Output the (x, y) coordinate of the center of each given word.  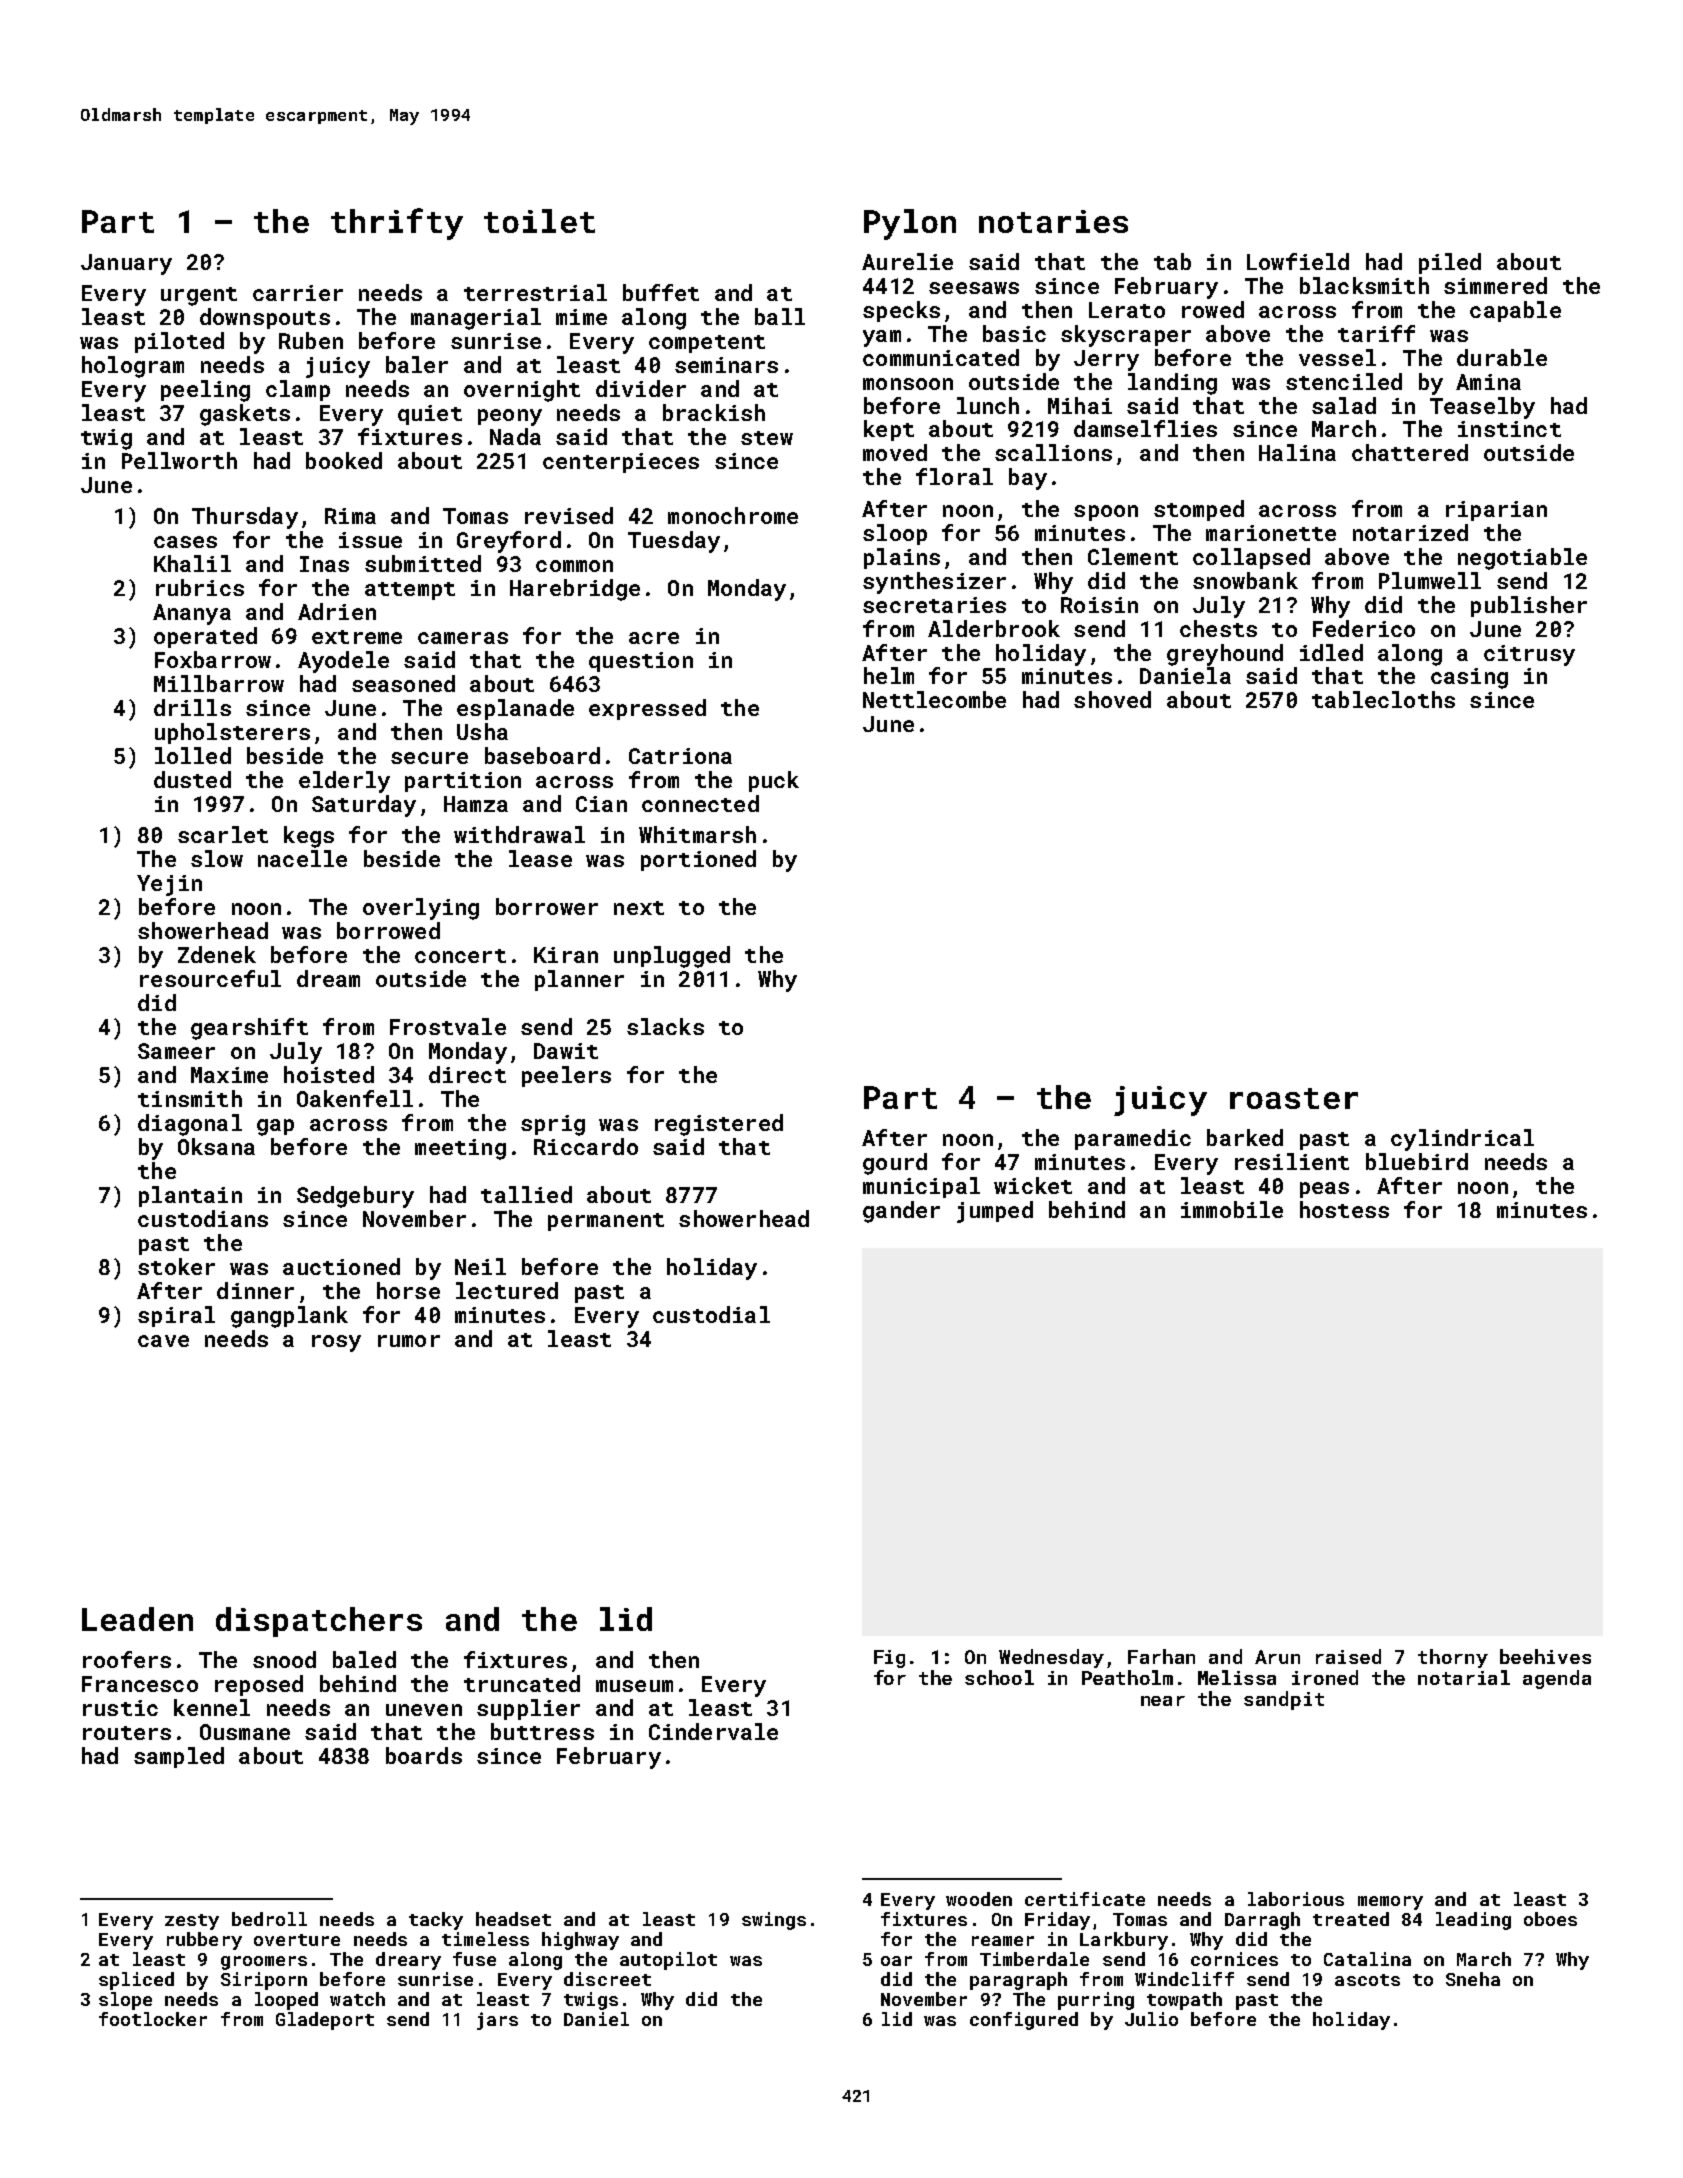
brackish (714, 412)
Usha (482, 731)
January (126, 264)
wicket (1033, 1185)
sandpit (1284, 1700)
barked (1245, 1137)
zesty (192, 1922)
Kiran (566, 955)
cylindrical (1462, 1140)
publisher (1529, 606)
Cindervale (713, 1731)
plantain (190, 1196)
